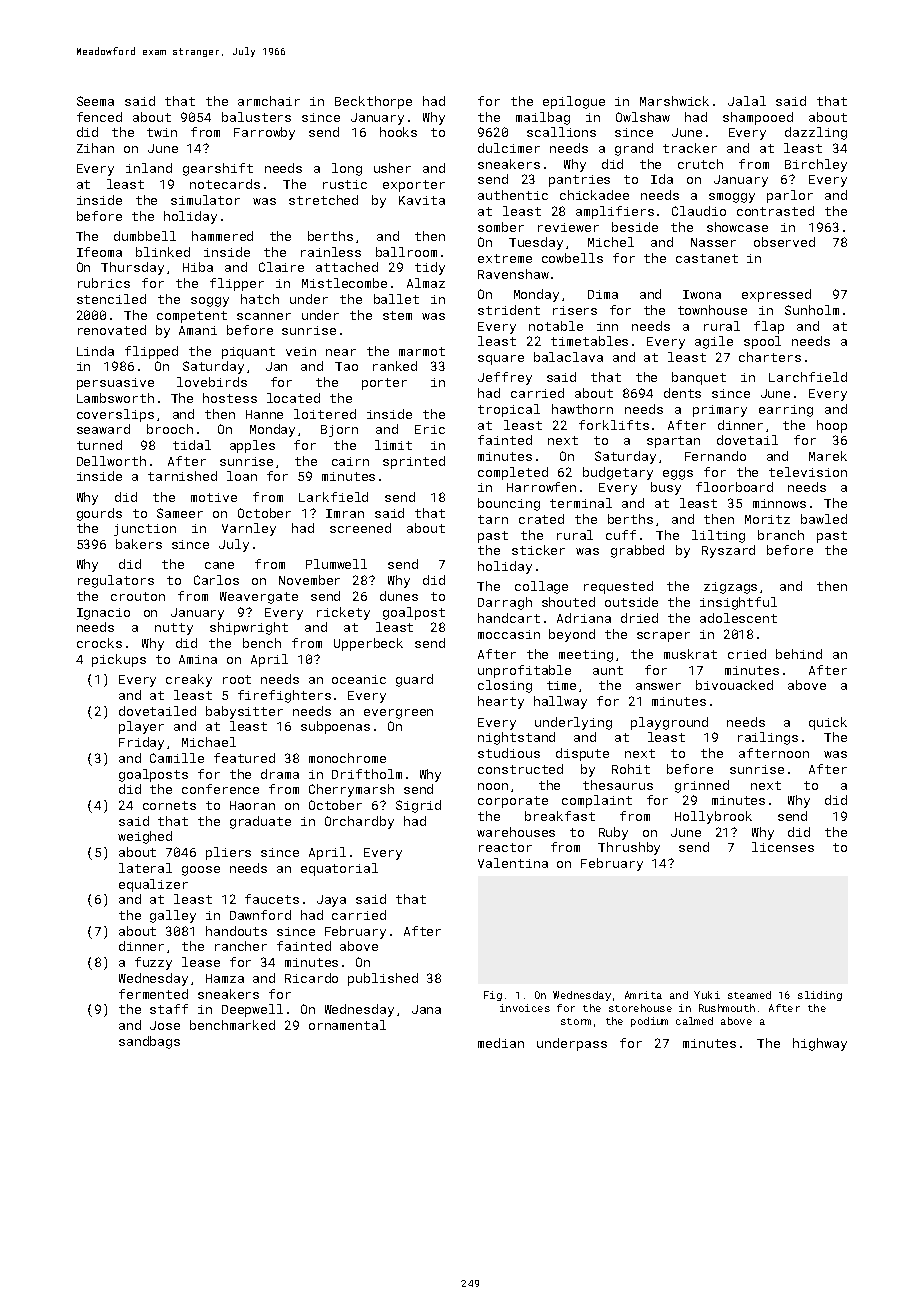 The height and width of the screenshot is (1308, 924). What do you see at coordinates (669, 723) in the screenshot?
I see `playground` at bounding box center [669, 723].
